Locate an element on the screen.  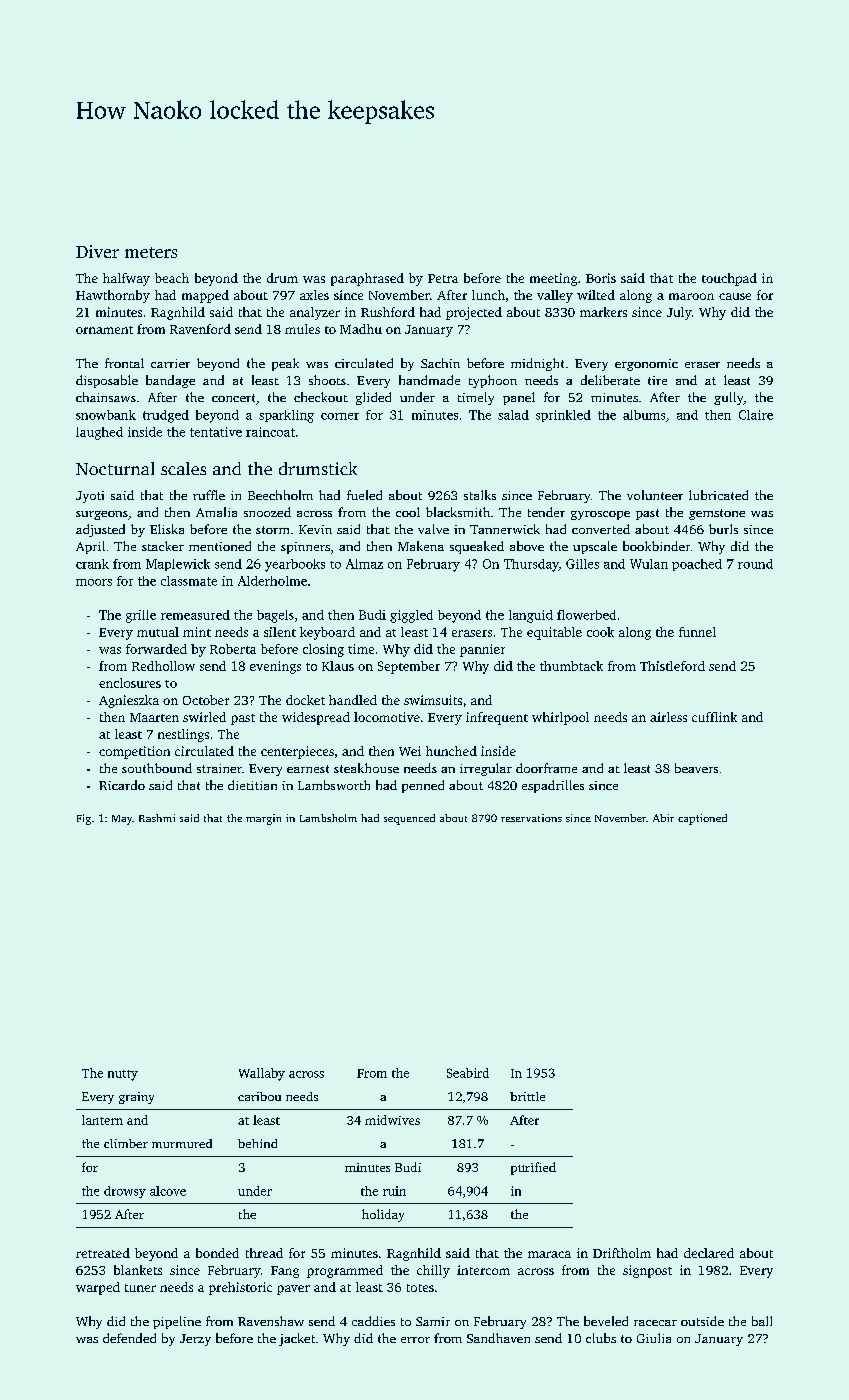
Jerzy is located at coordinates (195, 1340).
